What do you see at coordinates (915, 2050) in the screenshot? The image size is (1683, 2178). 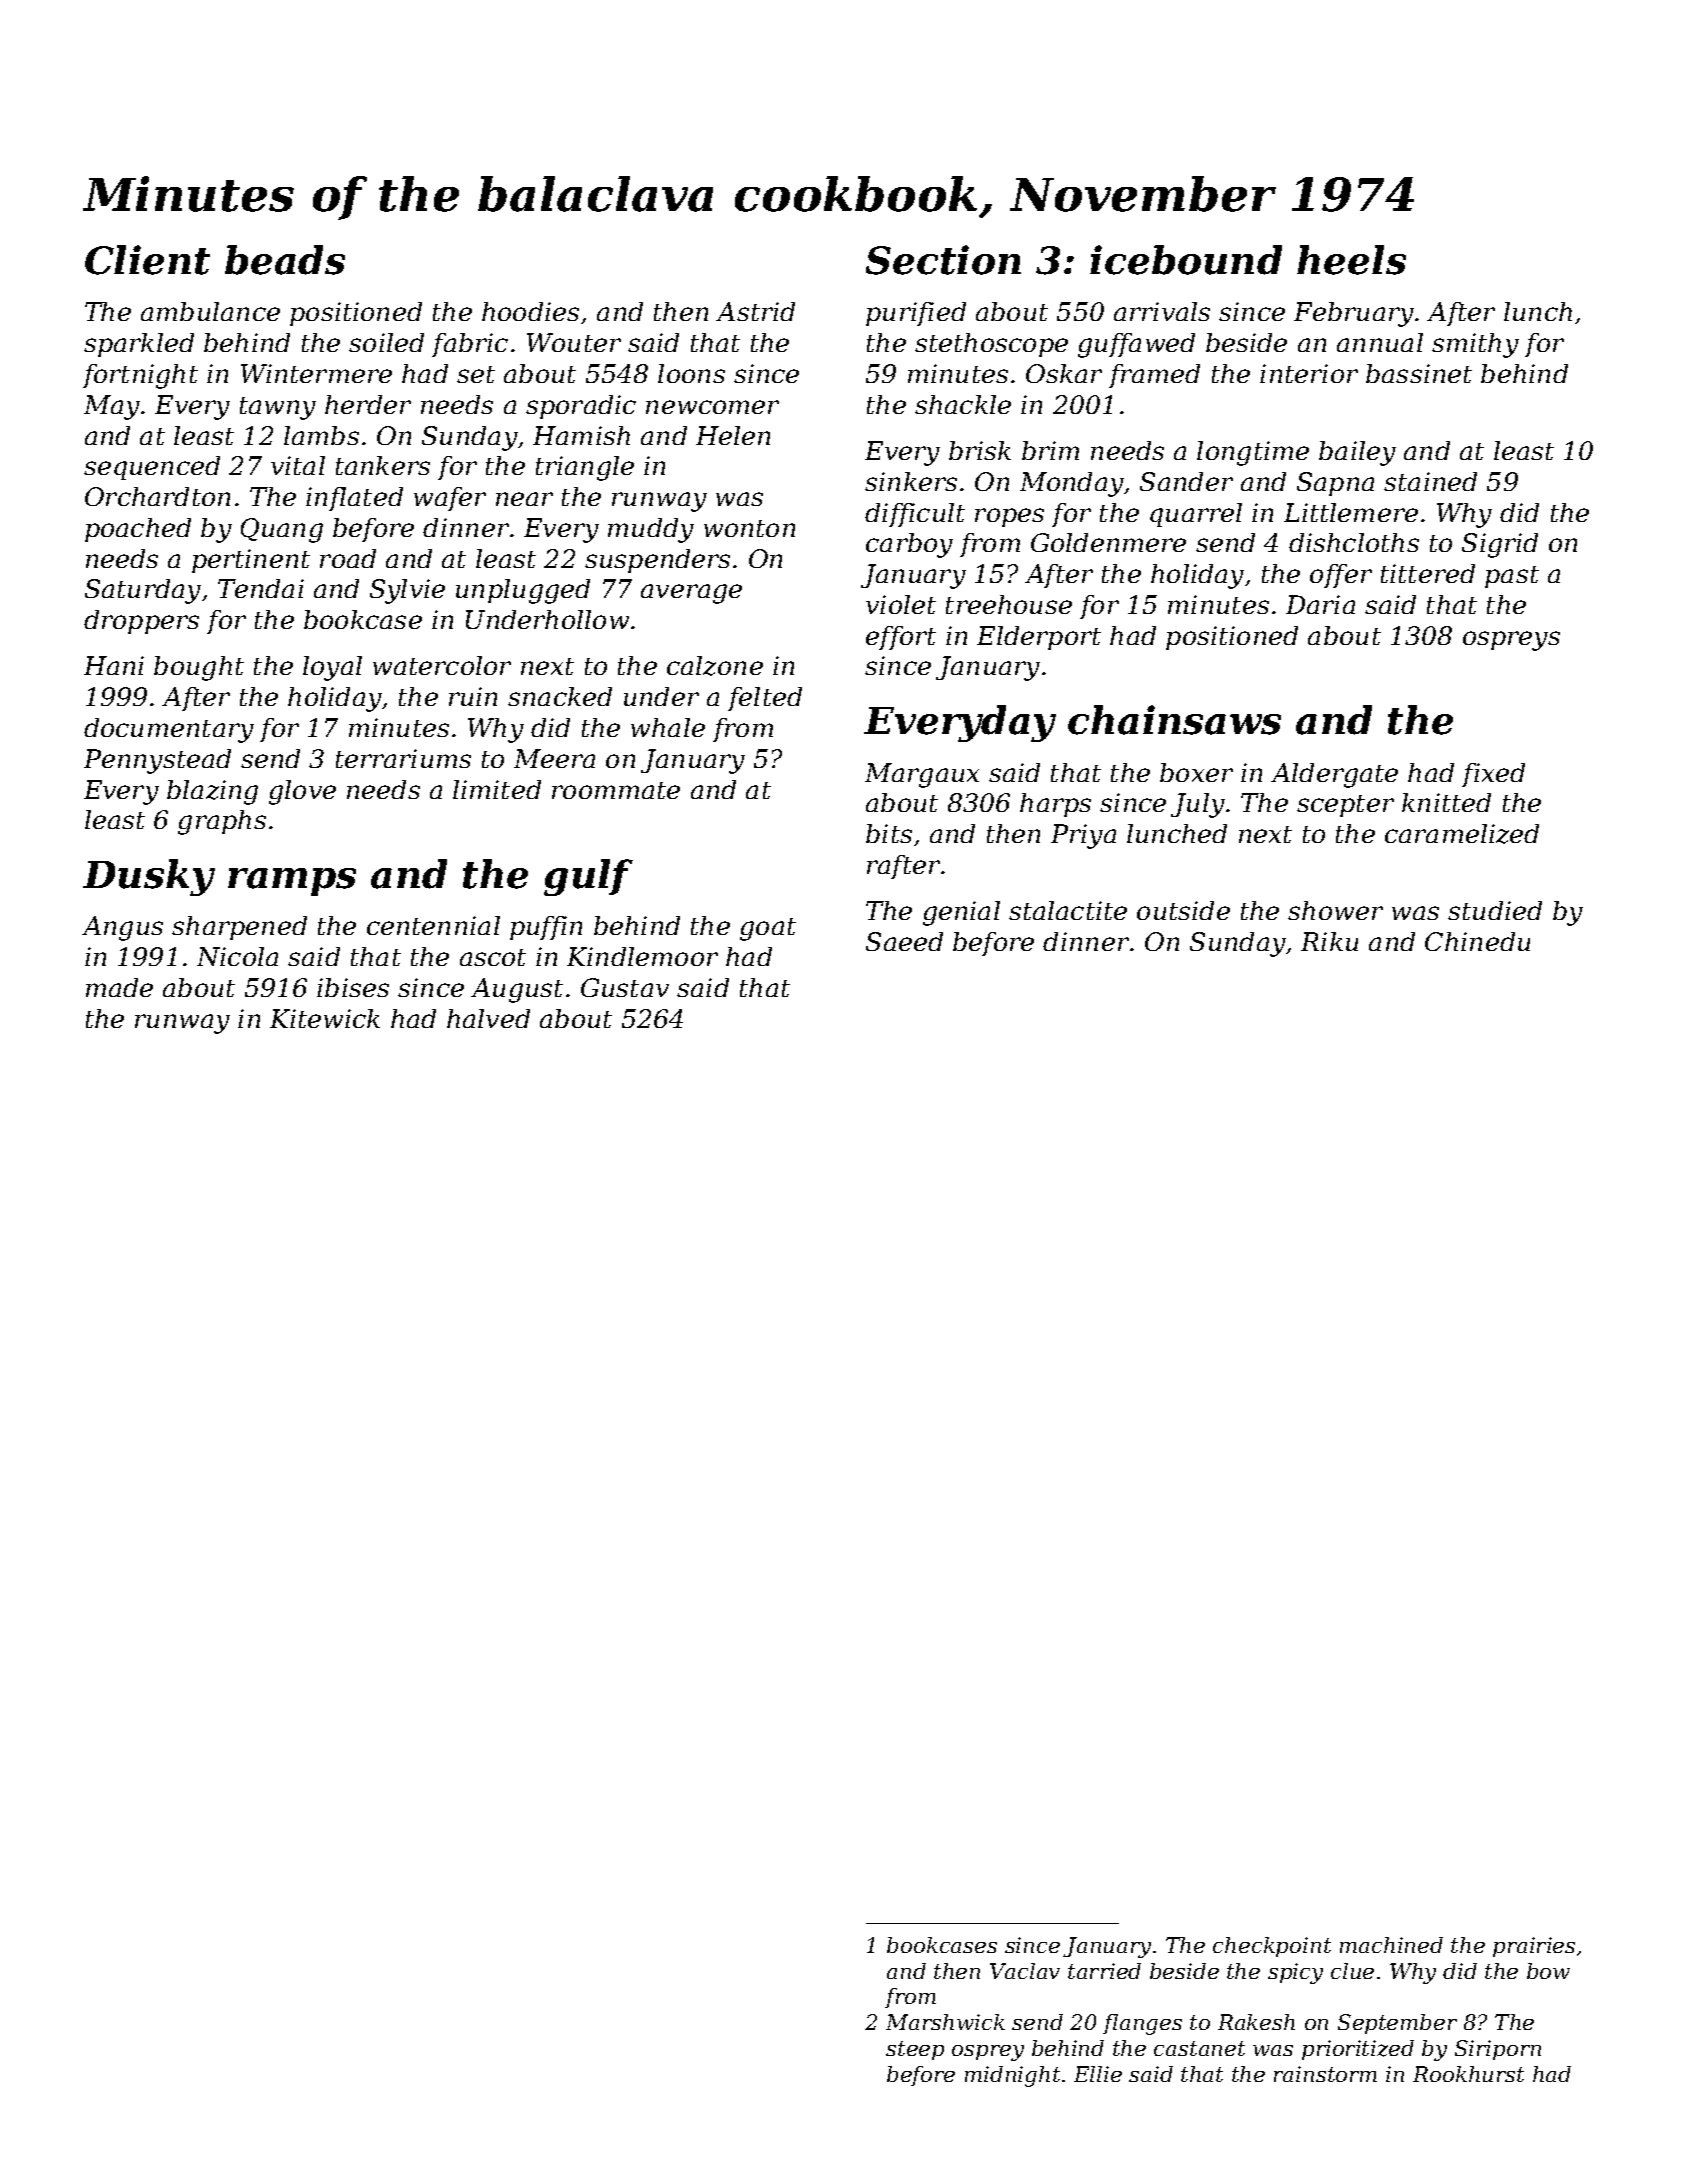 I see `steep` at bounding box center [915, 2050].
